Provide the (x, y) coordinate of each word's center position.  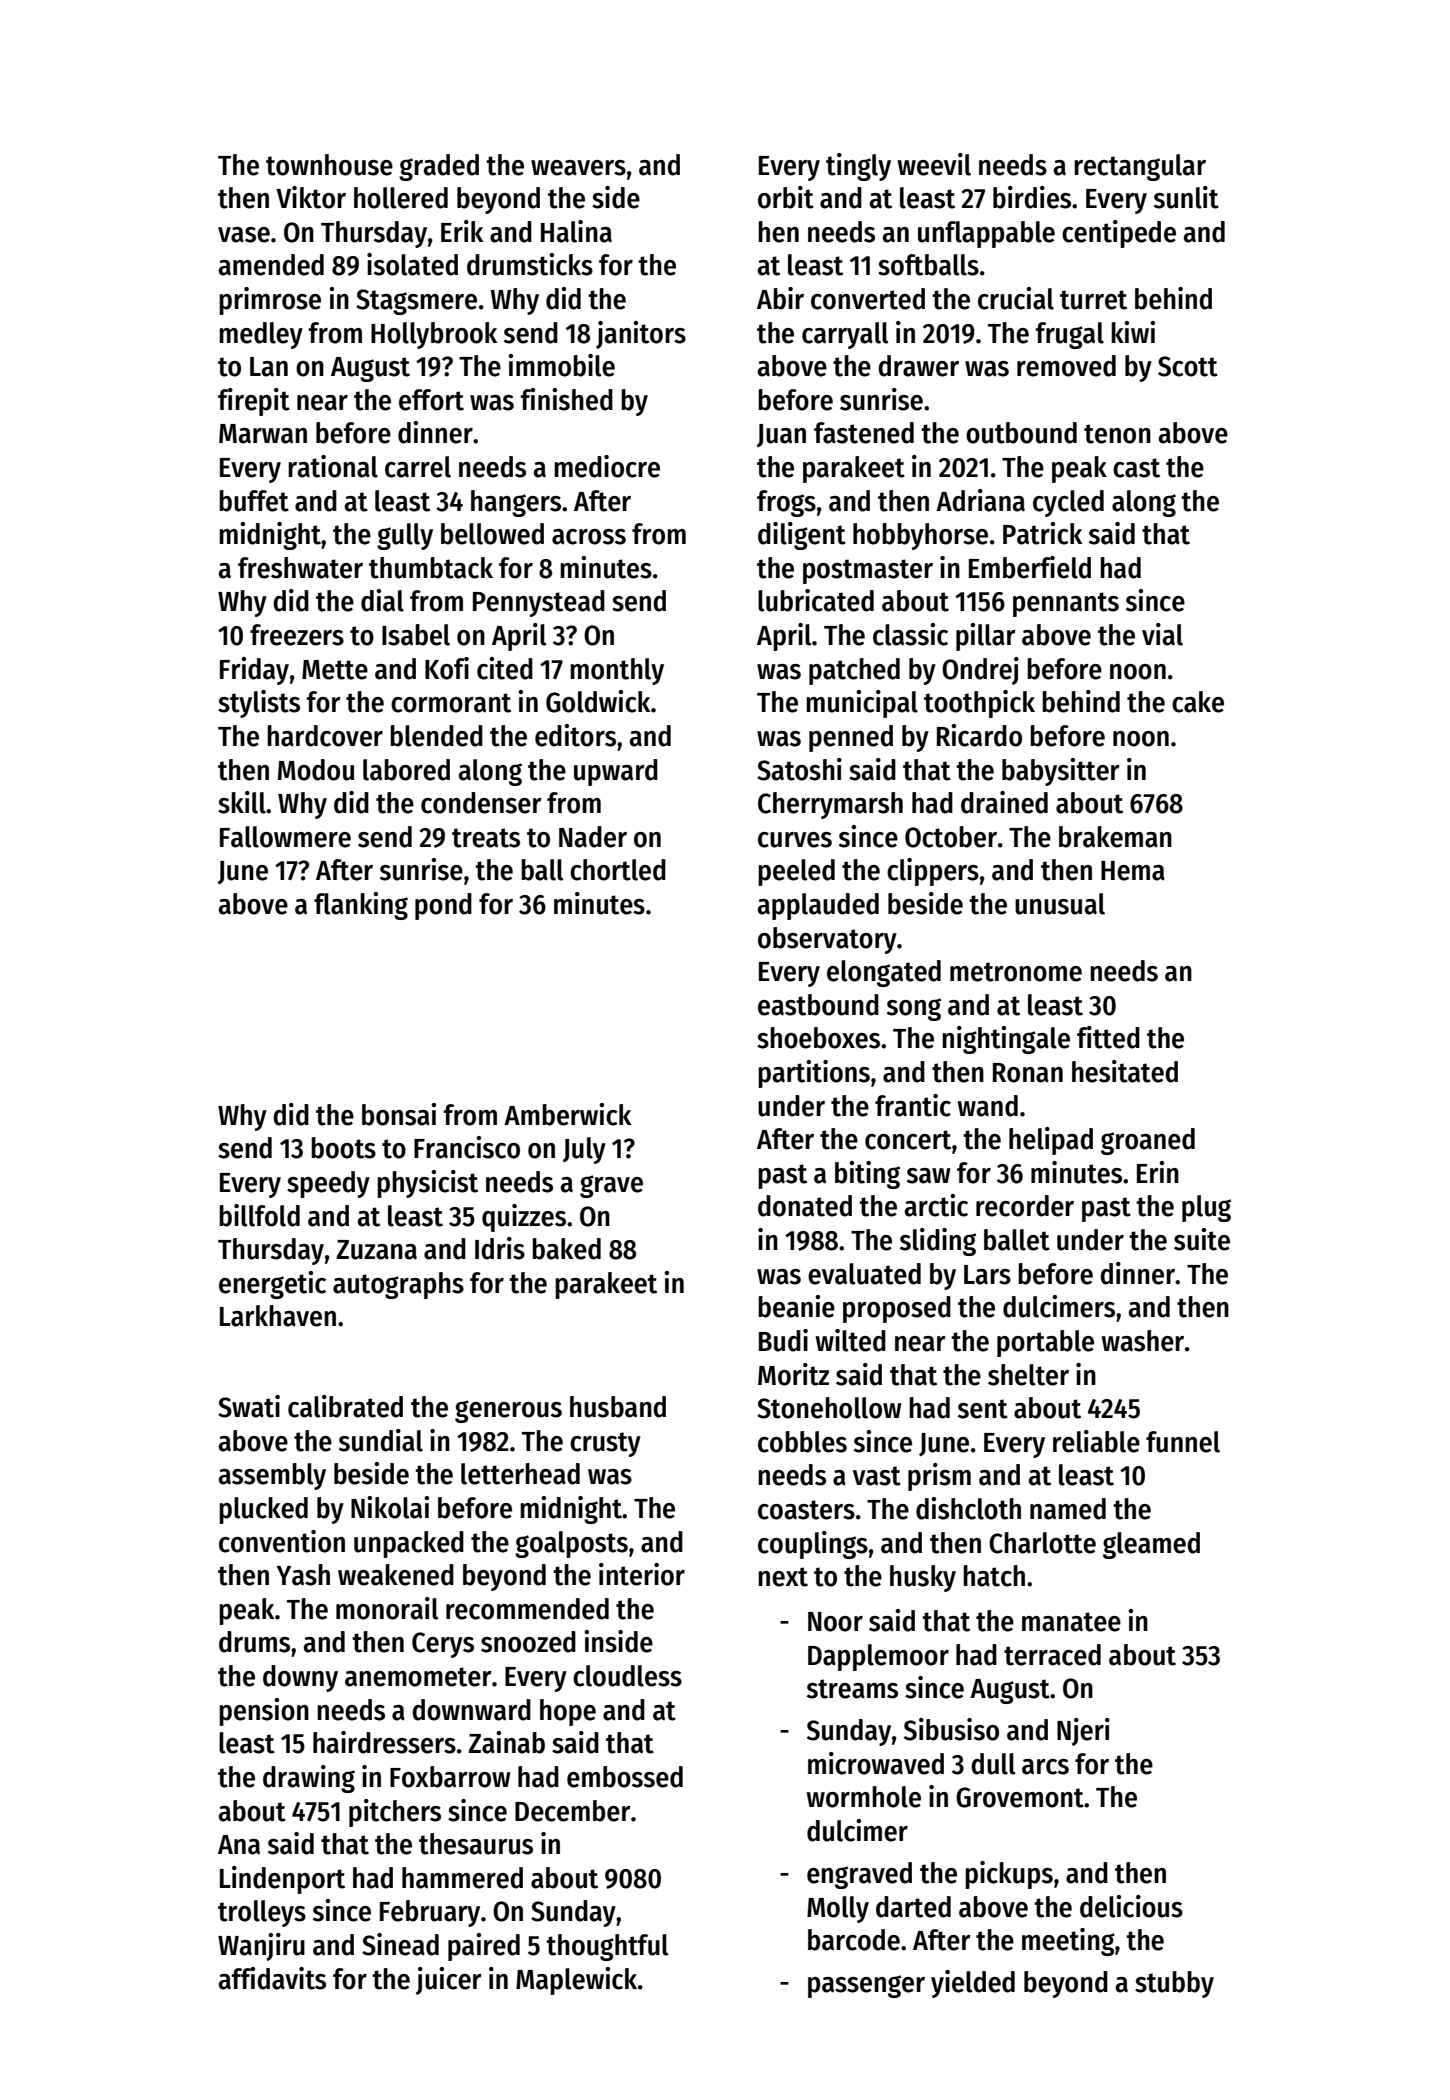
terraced (1052, 1655)
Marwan (263, 434)
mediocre (607, 466)
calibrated (345, 1406)
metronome (1016, 972)
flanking (361, 906)
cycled (1068, 503)
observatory (827, 940)
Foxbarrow (450, 1777)
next (783, 1577)
